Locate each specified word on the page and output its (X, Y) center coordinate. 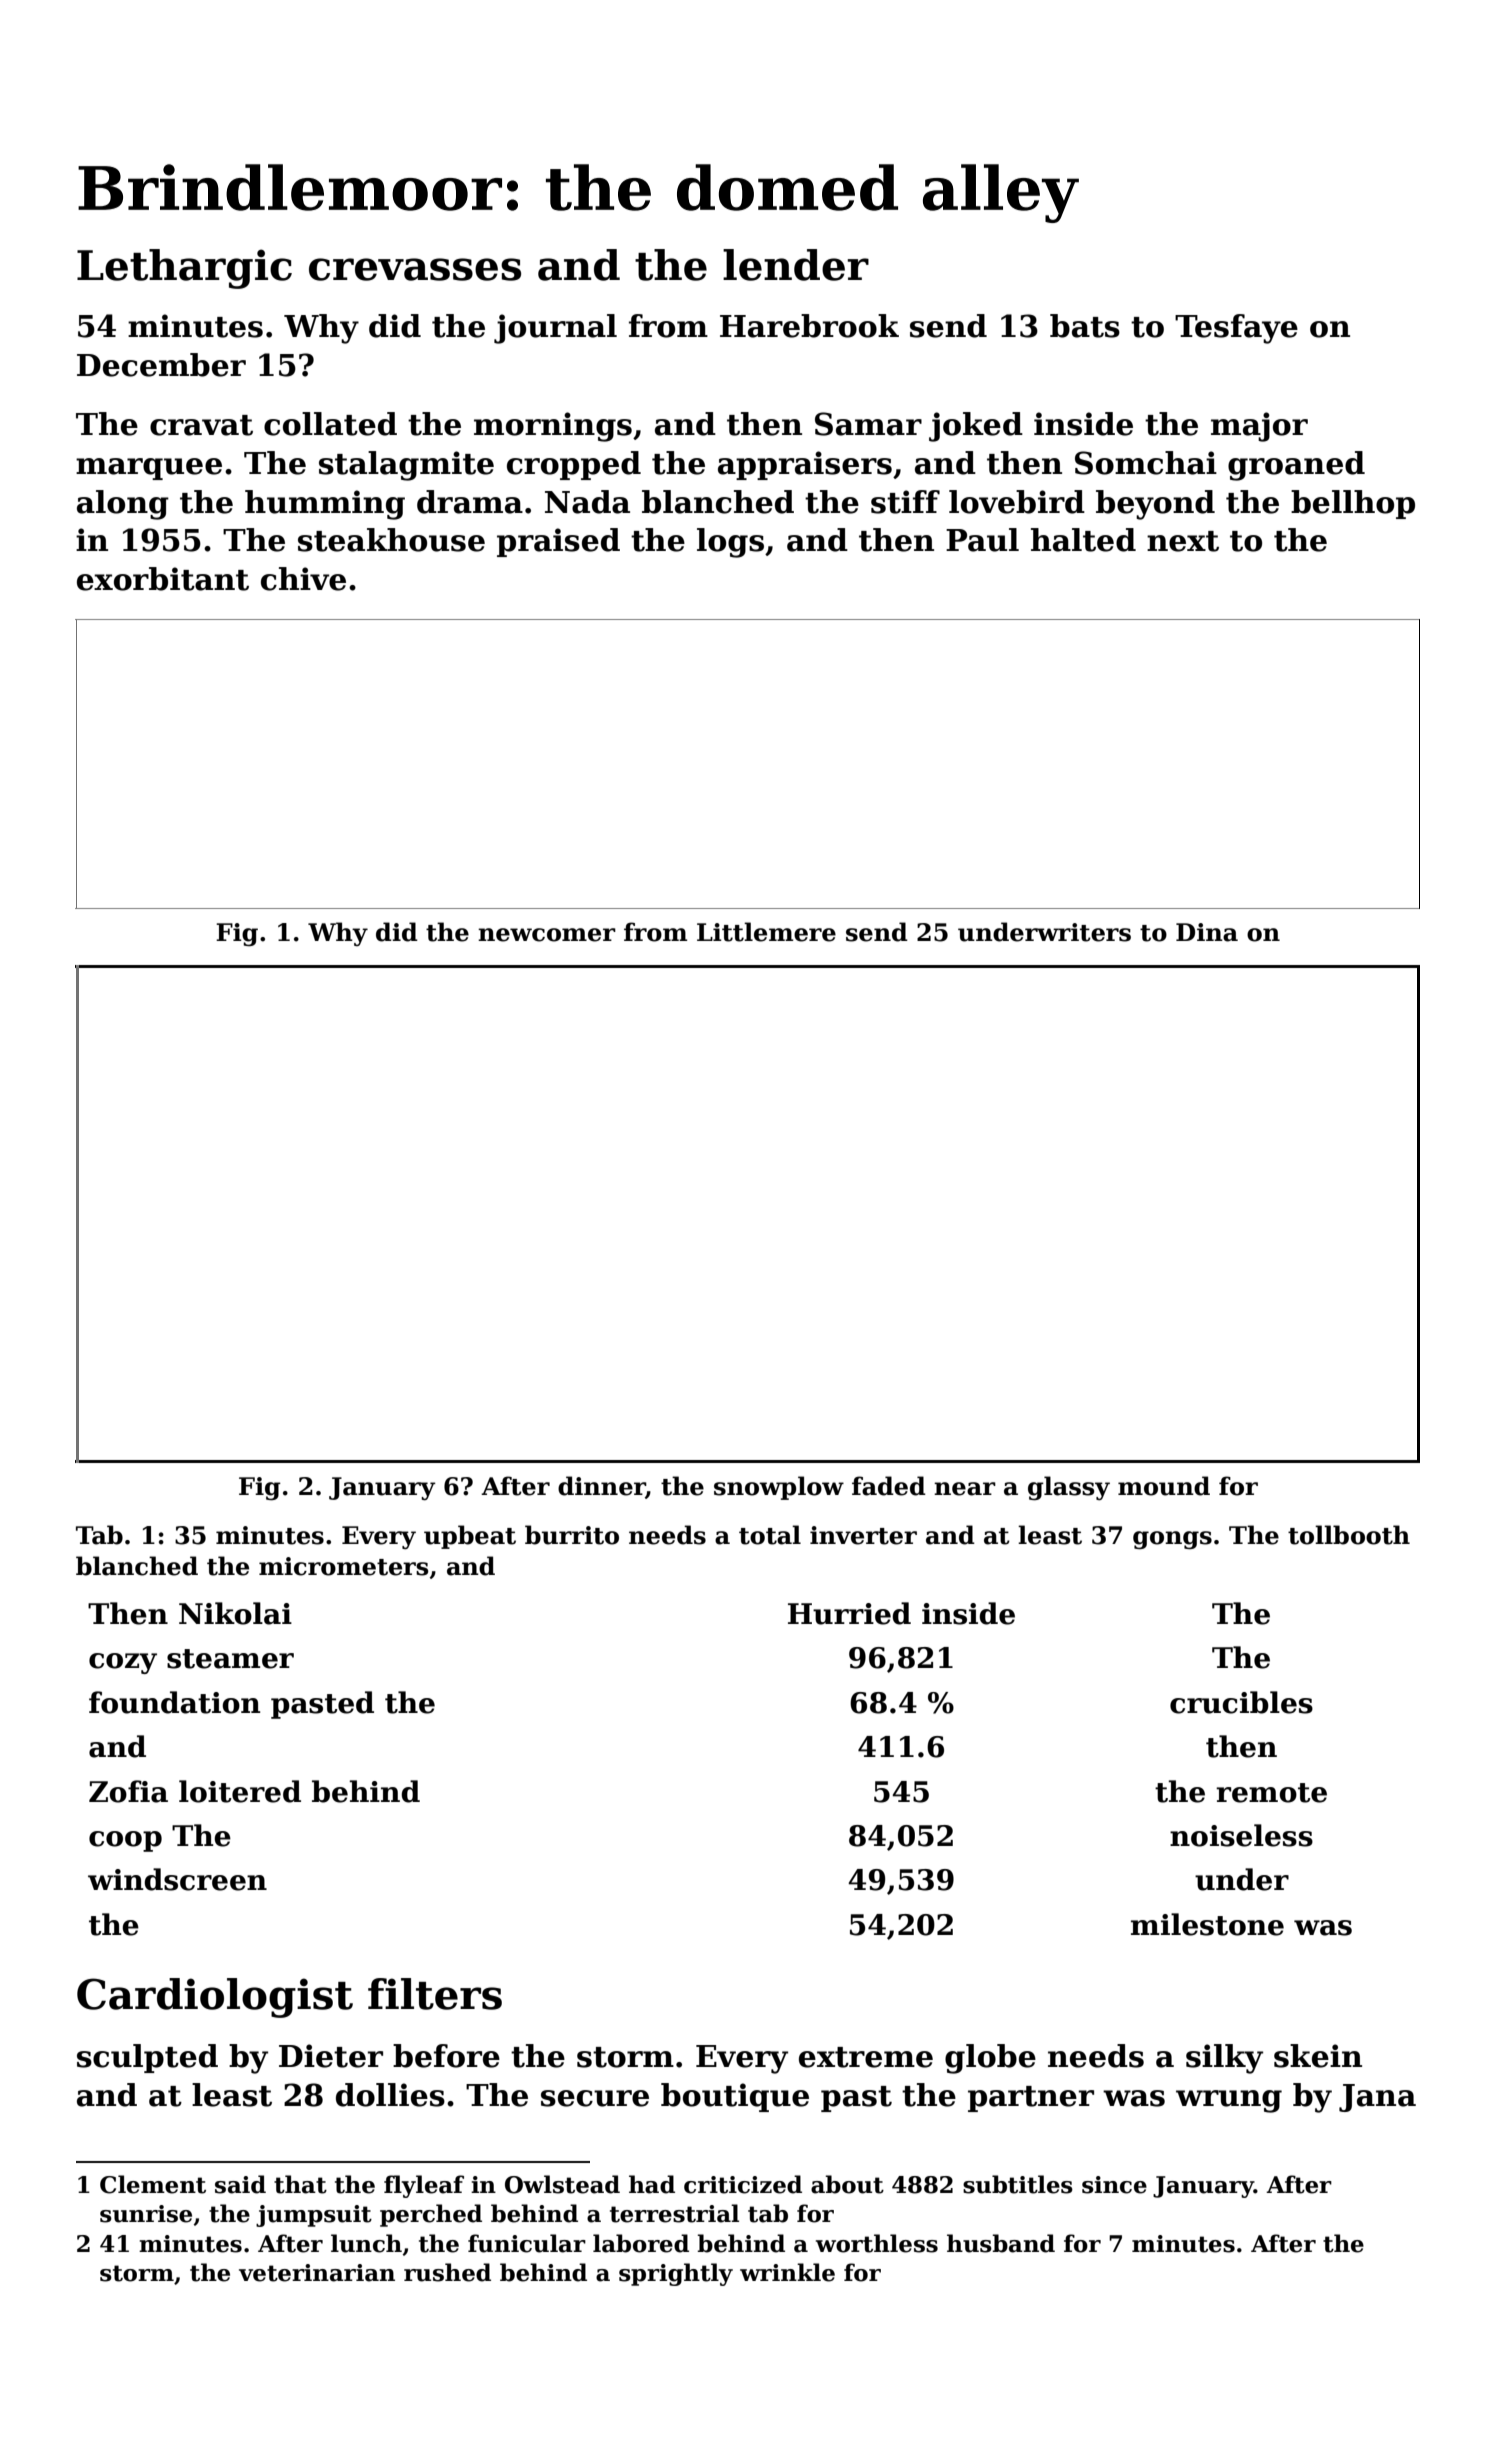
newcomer (547, 935)
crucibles (1241, 1702)
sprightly (676, 2274)
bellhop (1353, 504)
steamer (230, 1659)
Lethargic (184, 269)
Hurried (849, 1613)
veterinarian (317, 2273)
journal (555, 329)
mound (1164, 1486)
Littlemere (766, 932)
